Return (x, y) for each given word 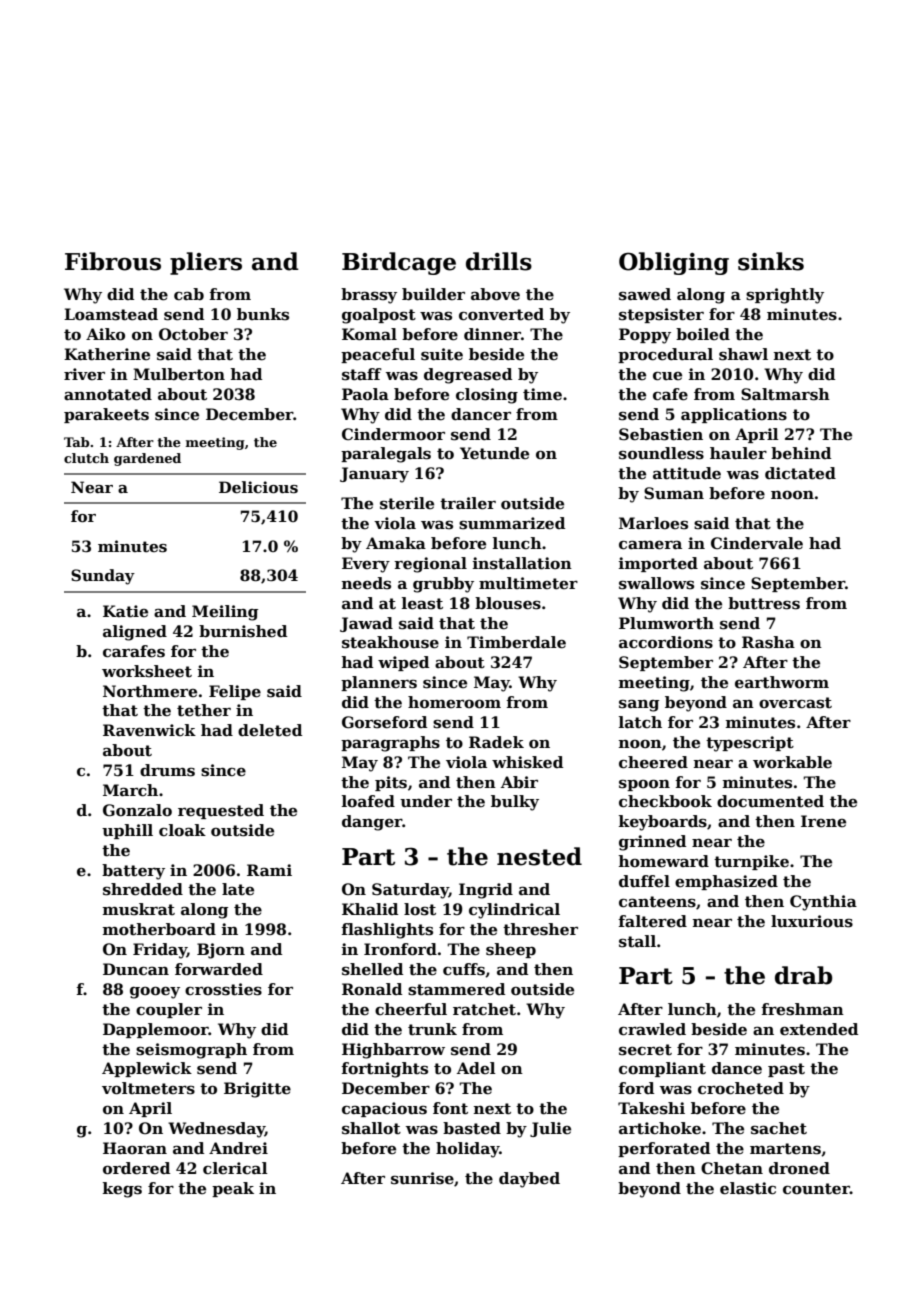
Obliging (674, 263)
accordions (666, 642)
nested (539, 856)
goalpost (379, 316)
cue (667, 376)
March (130, 790)
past (786, 1070)
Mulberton (179, 374)
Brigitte (257, 1090)
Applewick (147, 1069)
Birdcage (399, 263)
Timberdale (516, 642)
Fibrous (113, 261)
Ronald (372, 989)
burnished (243, 631)
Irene (823, 821)
